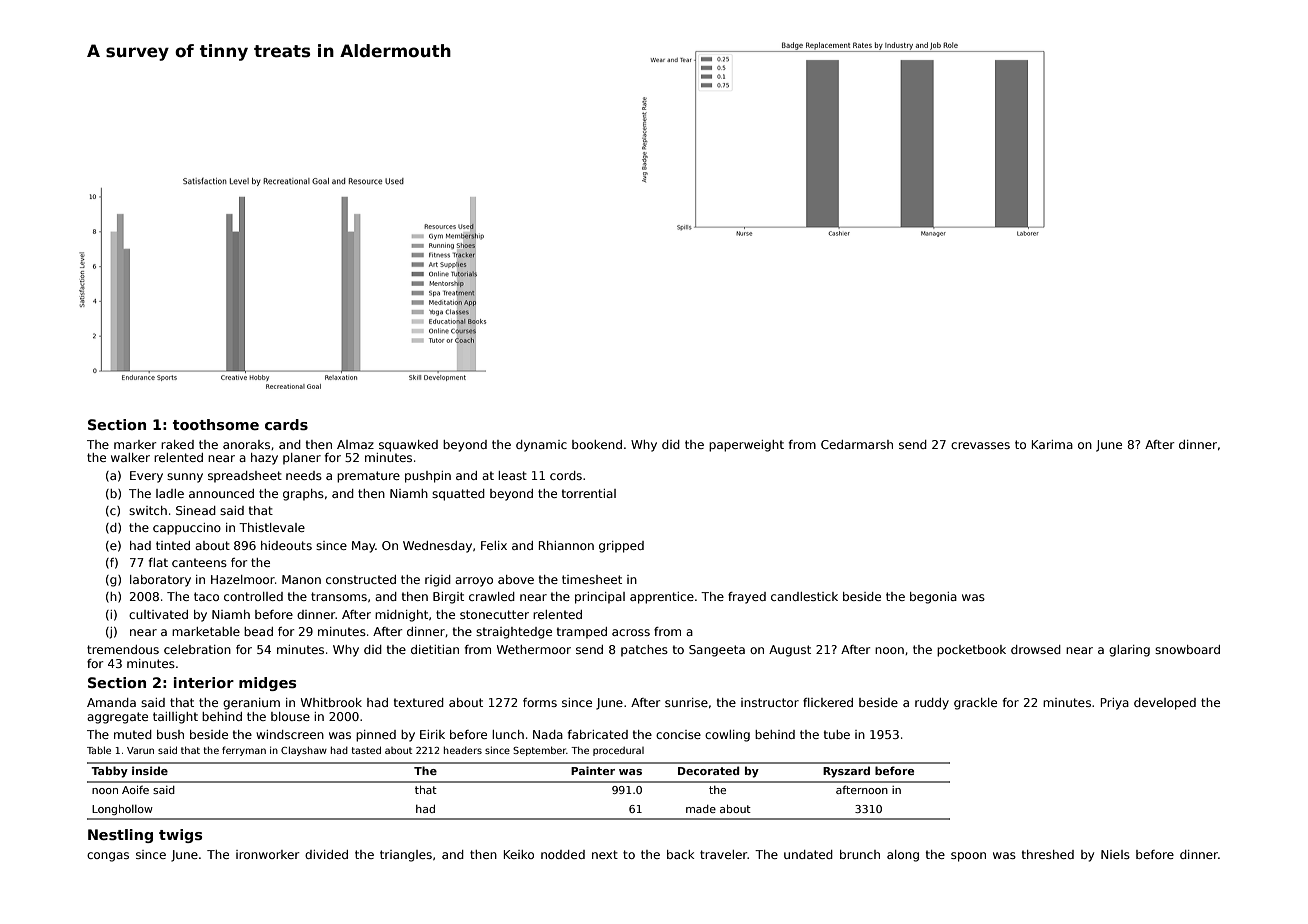  What do you see at coordinates (1052, 444) in the document?
I see `Karima` at bounding box center [1052, 444].
